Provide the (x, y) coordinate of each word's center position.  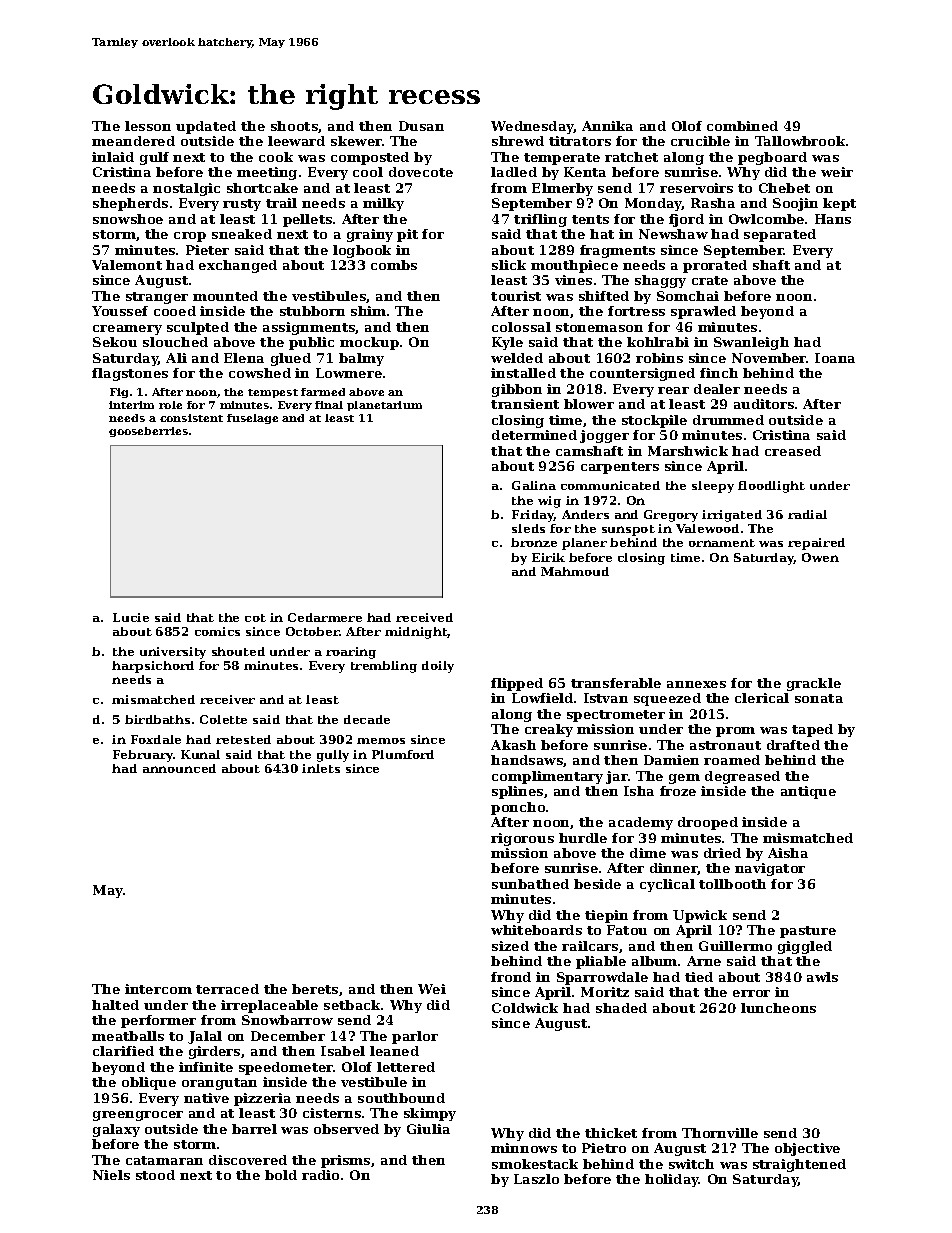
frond (511, 977)
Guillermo (735, 946)
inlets (321, 768)
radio (320, 1175)
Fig (119, 393)
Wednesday (532, 127)
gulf (154, 158)
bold (281, 1175)
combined (742, 126)
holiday (672, 1180)
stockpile (654, 421)
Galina (534, 485)
